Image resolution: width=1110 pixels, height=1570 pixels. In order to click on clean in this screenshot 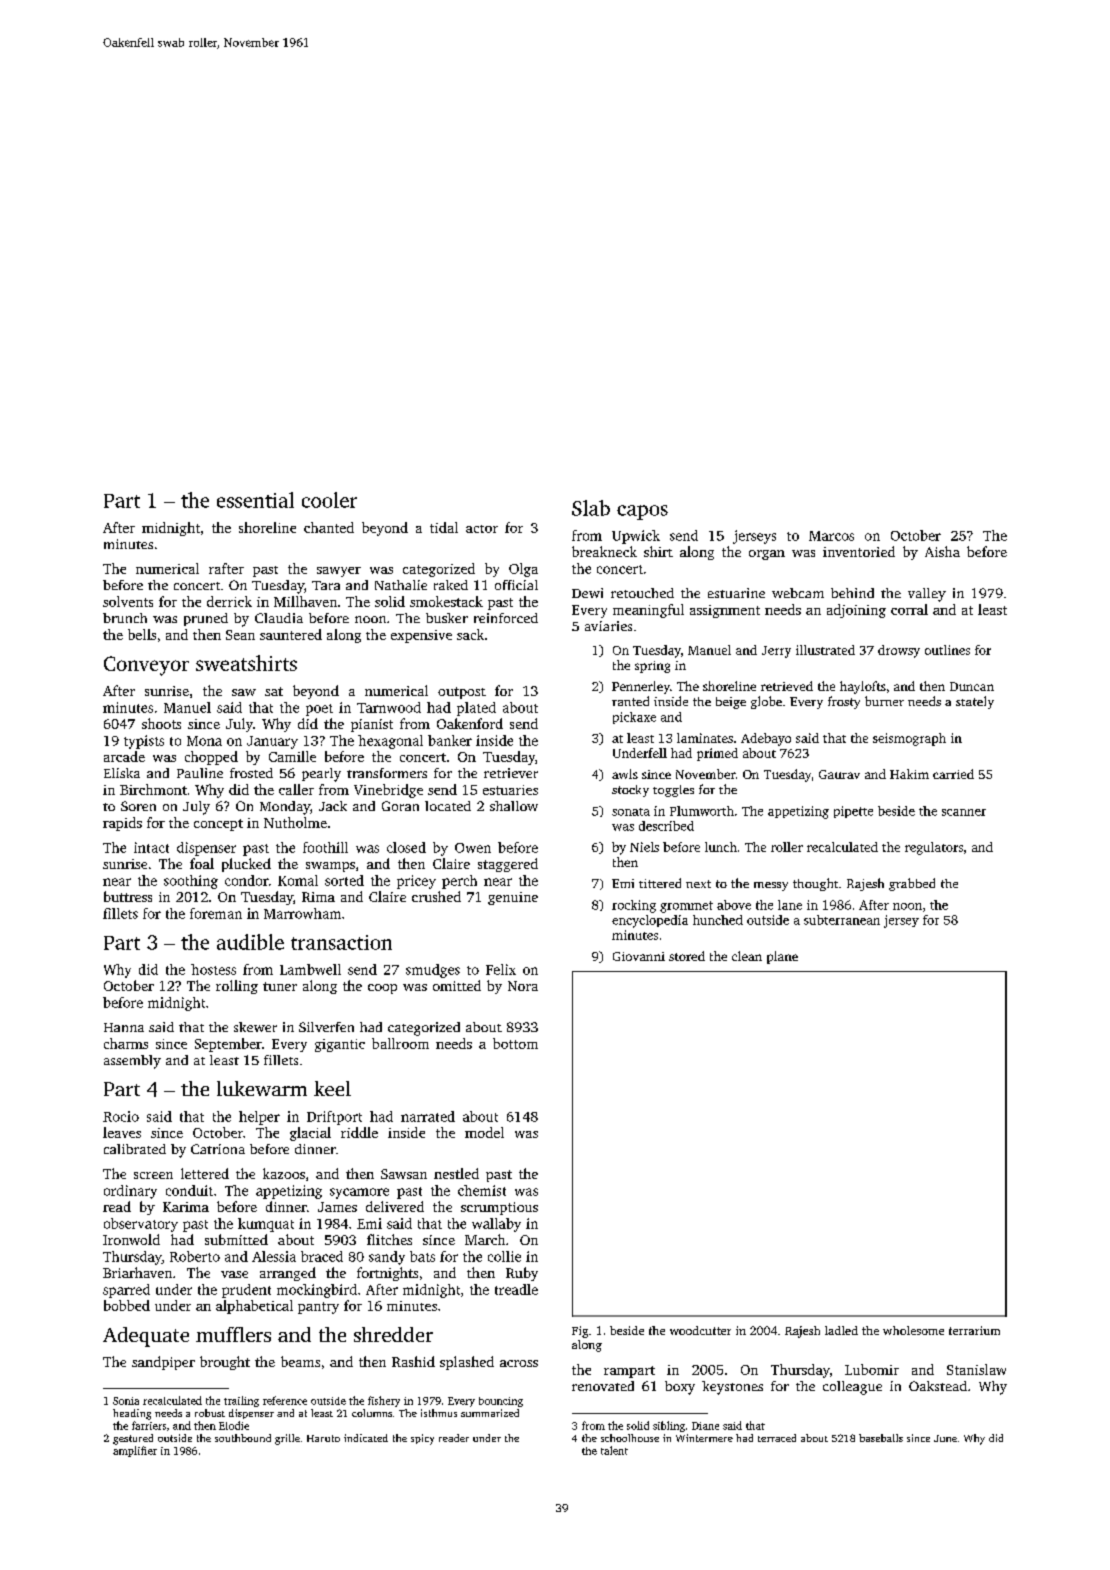, I will do `click(747, 956)`.
